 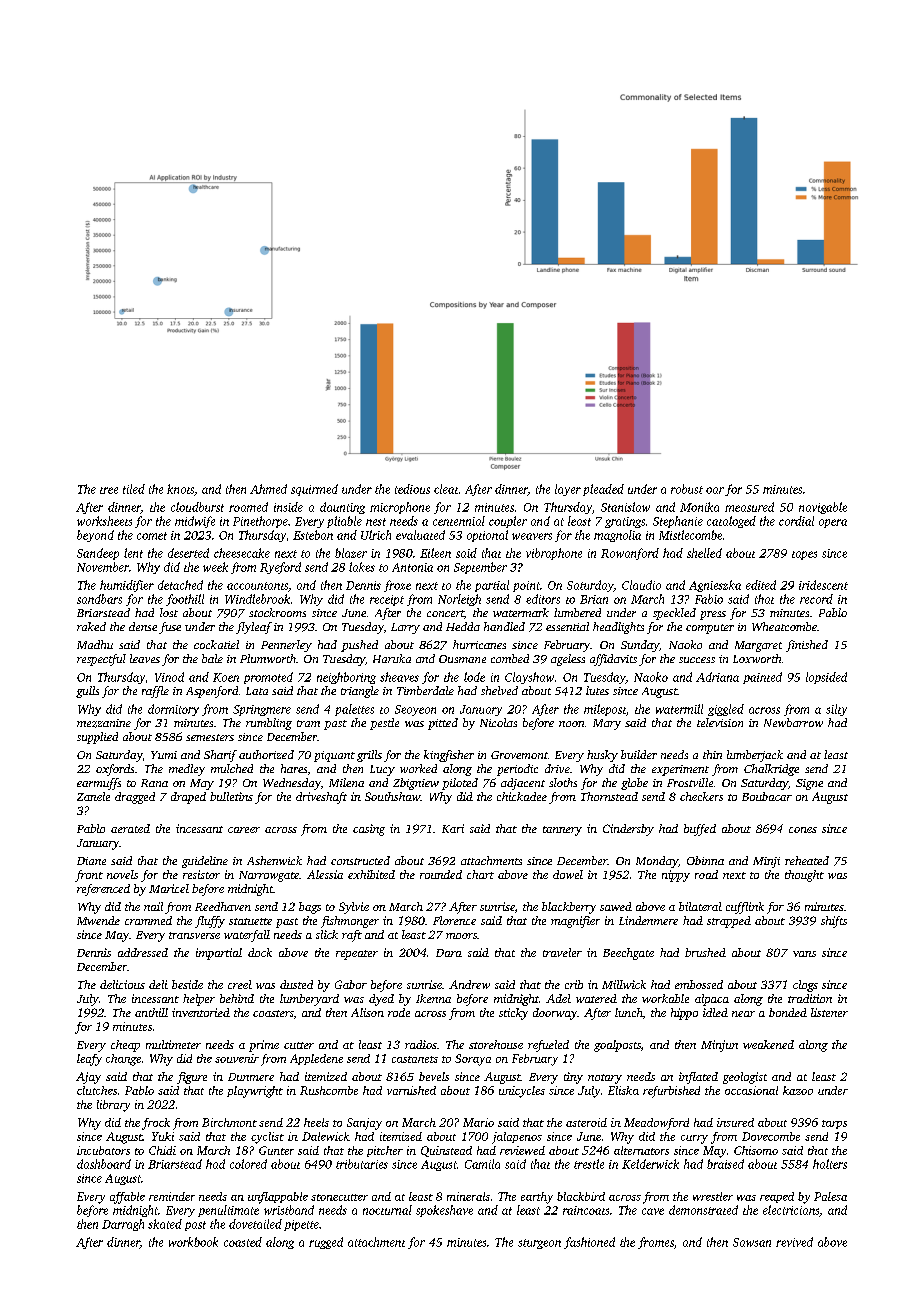 I want to click on point, so click(x=526, y=586).
